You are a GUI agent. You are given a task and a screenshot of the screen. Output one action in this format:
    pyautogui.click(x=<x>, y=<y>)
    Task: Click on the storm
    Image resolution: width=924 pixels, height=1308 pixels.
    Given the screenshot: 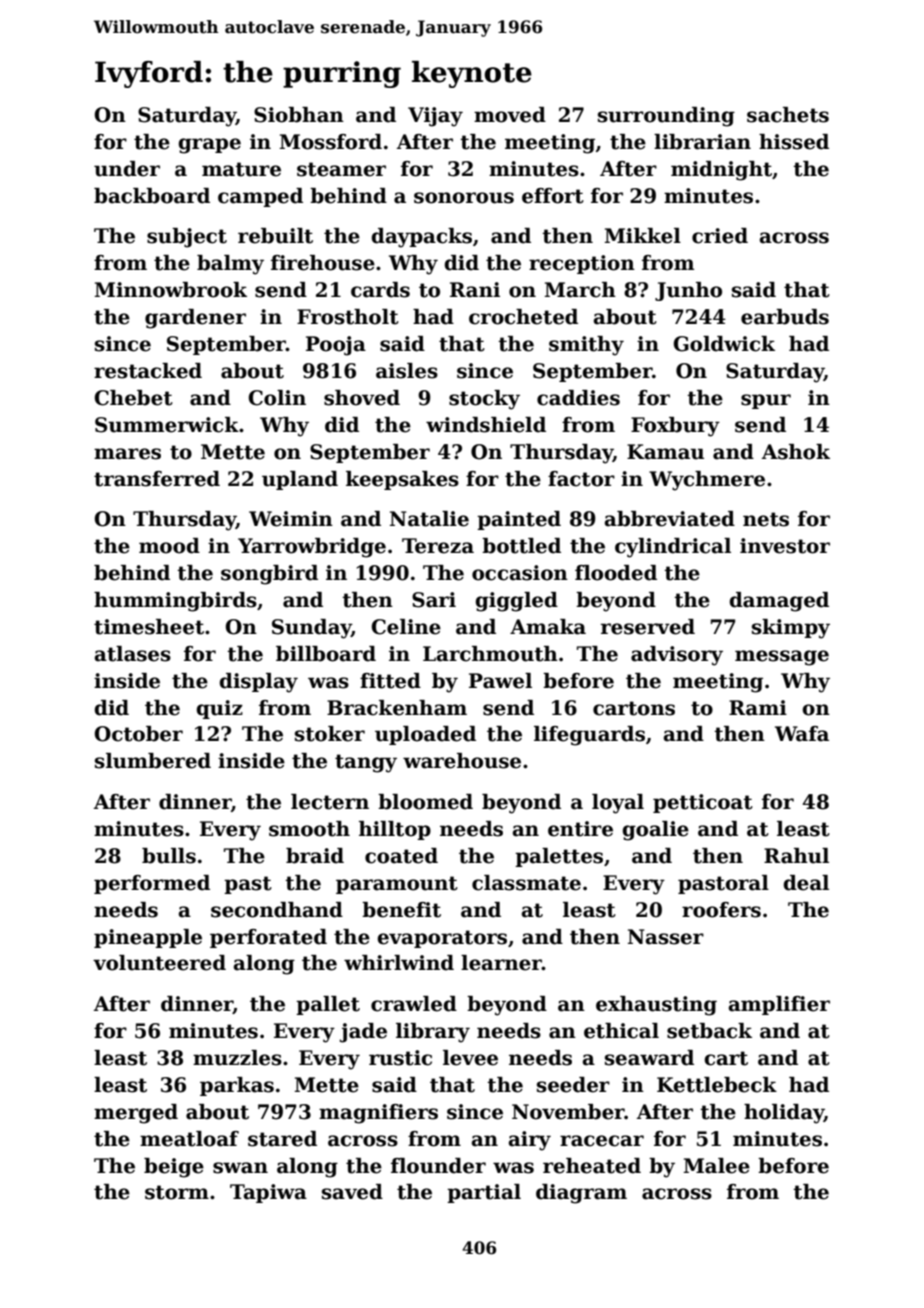 What is the action you would take?
    pyautogui.click(x=177, y=1192)
